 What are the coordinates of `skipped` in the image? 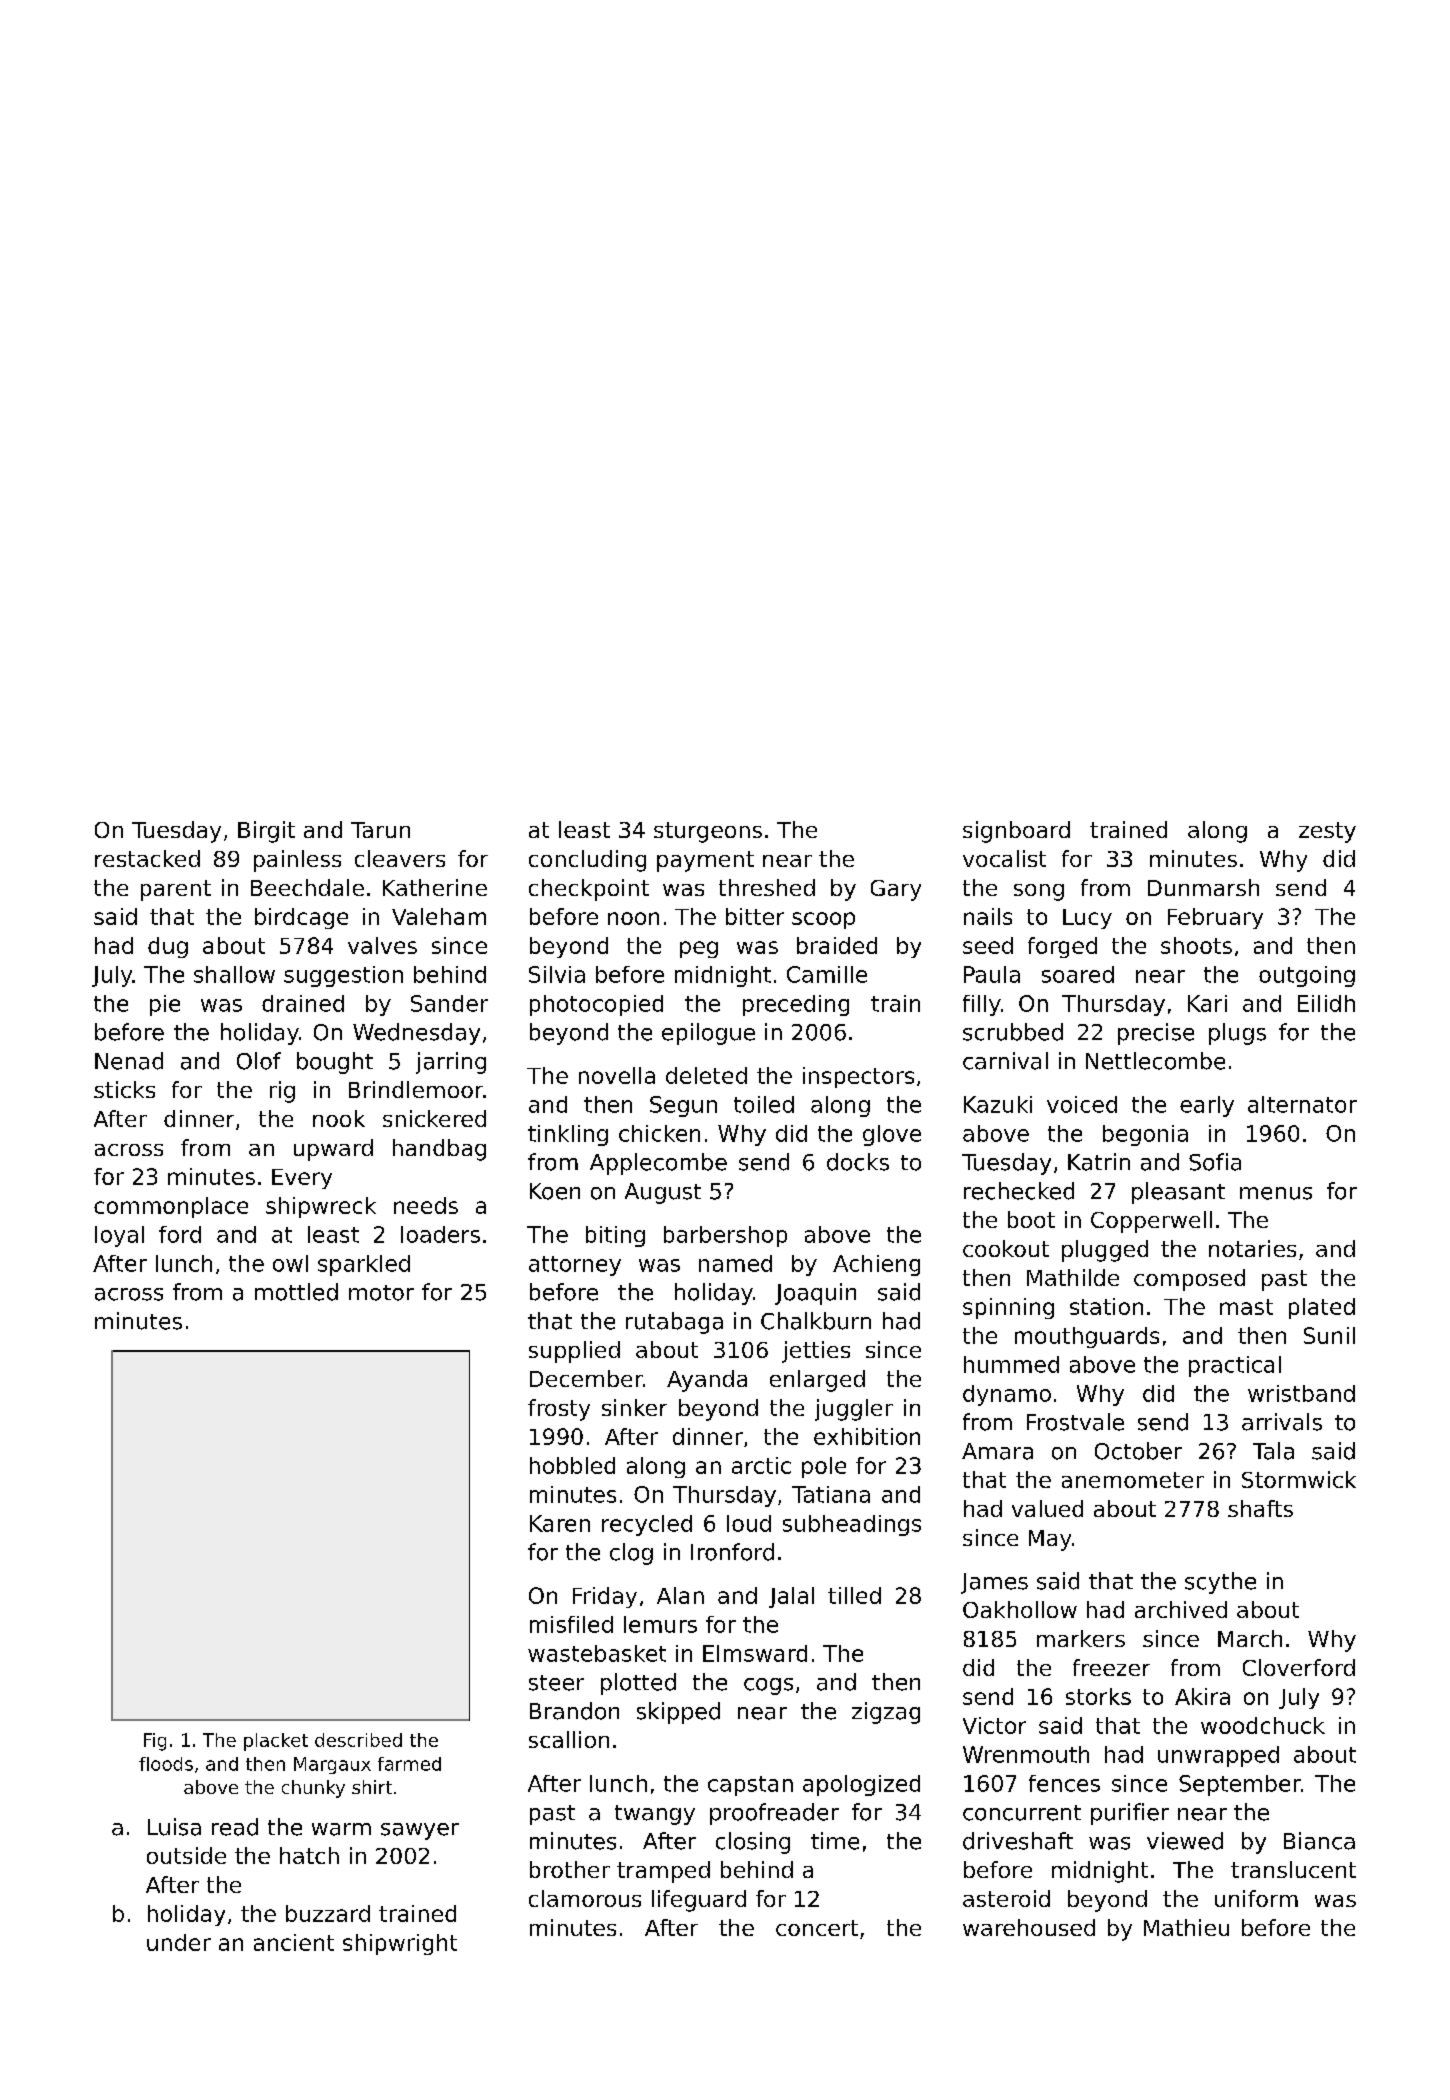 It's located at (678, 1713).
